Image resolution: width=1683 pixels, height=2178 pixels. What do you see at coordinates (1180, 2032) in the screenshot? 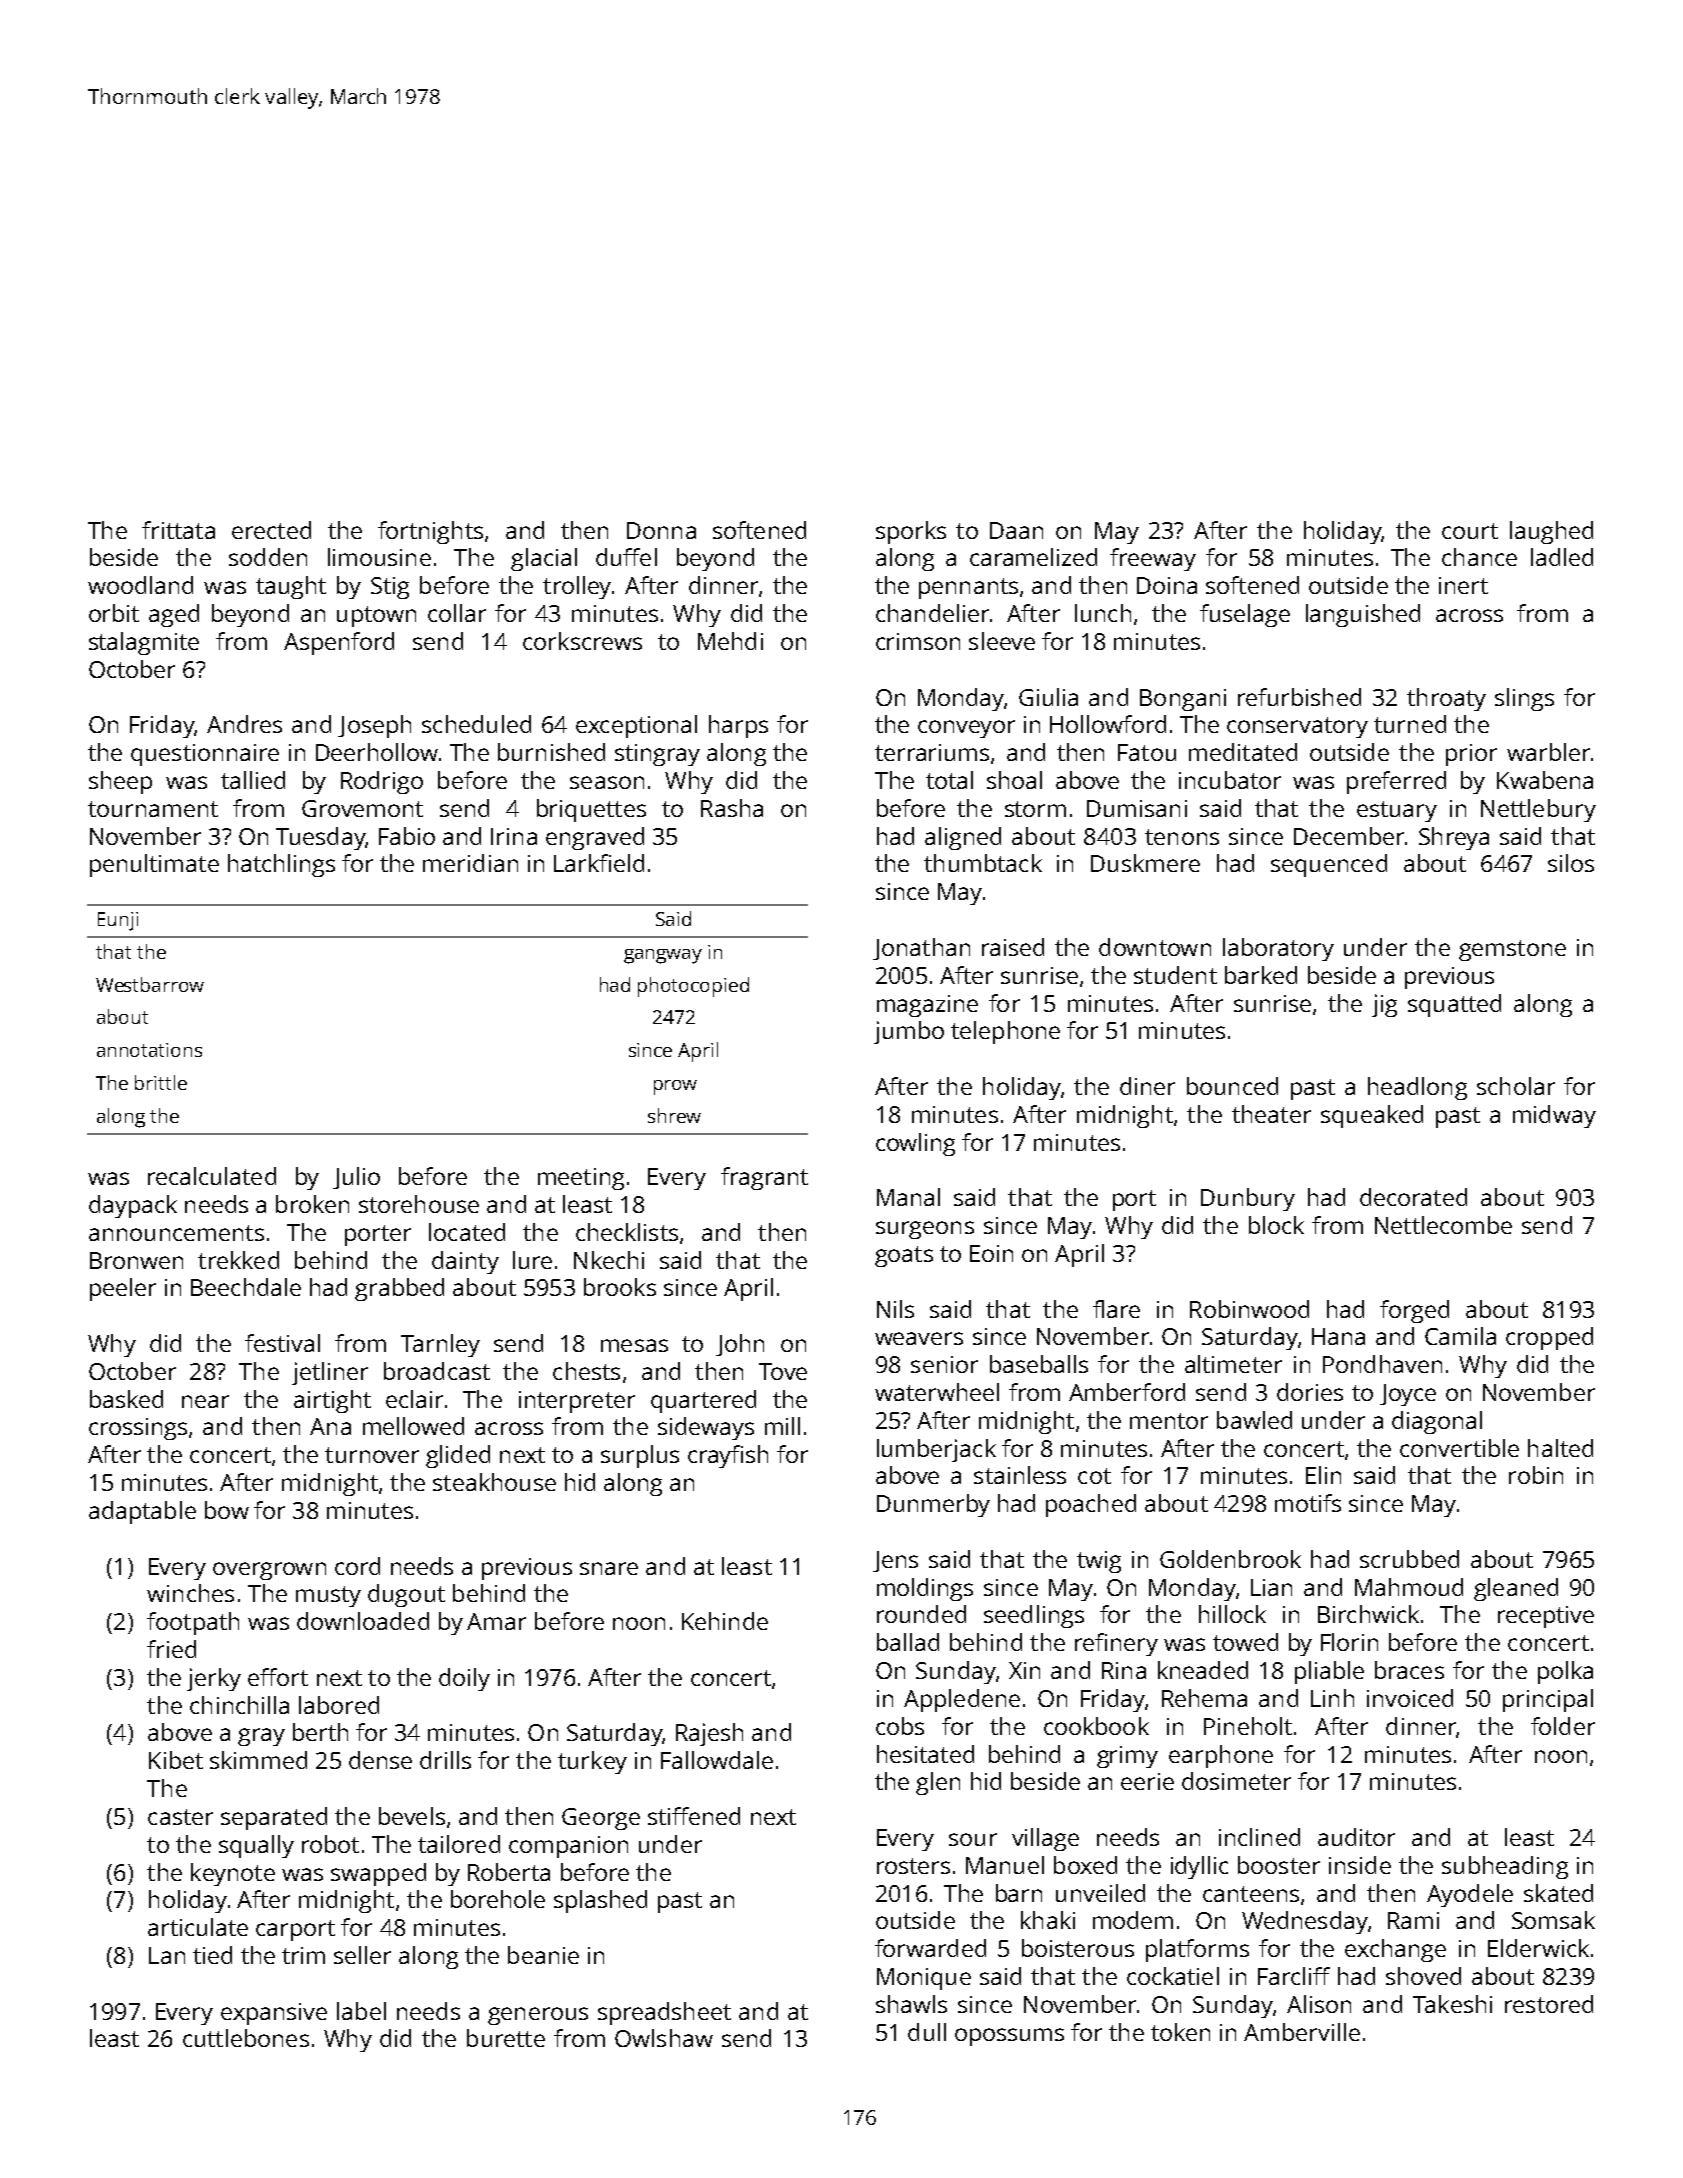
I see `token` at bounding box center [1180, 2032].
